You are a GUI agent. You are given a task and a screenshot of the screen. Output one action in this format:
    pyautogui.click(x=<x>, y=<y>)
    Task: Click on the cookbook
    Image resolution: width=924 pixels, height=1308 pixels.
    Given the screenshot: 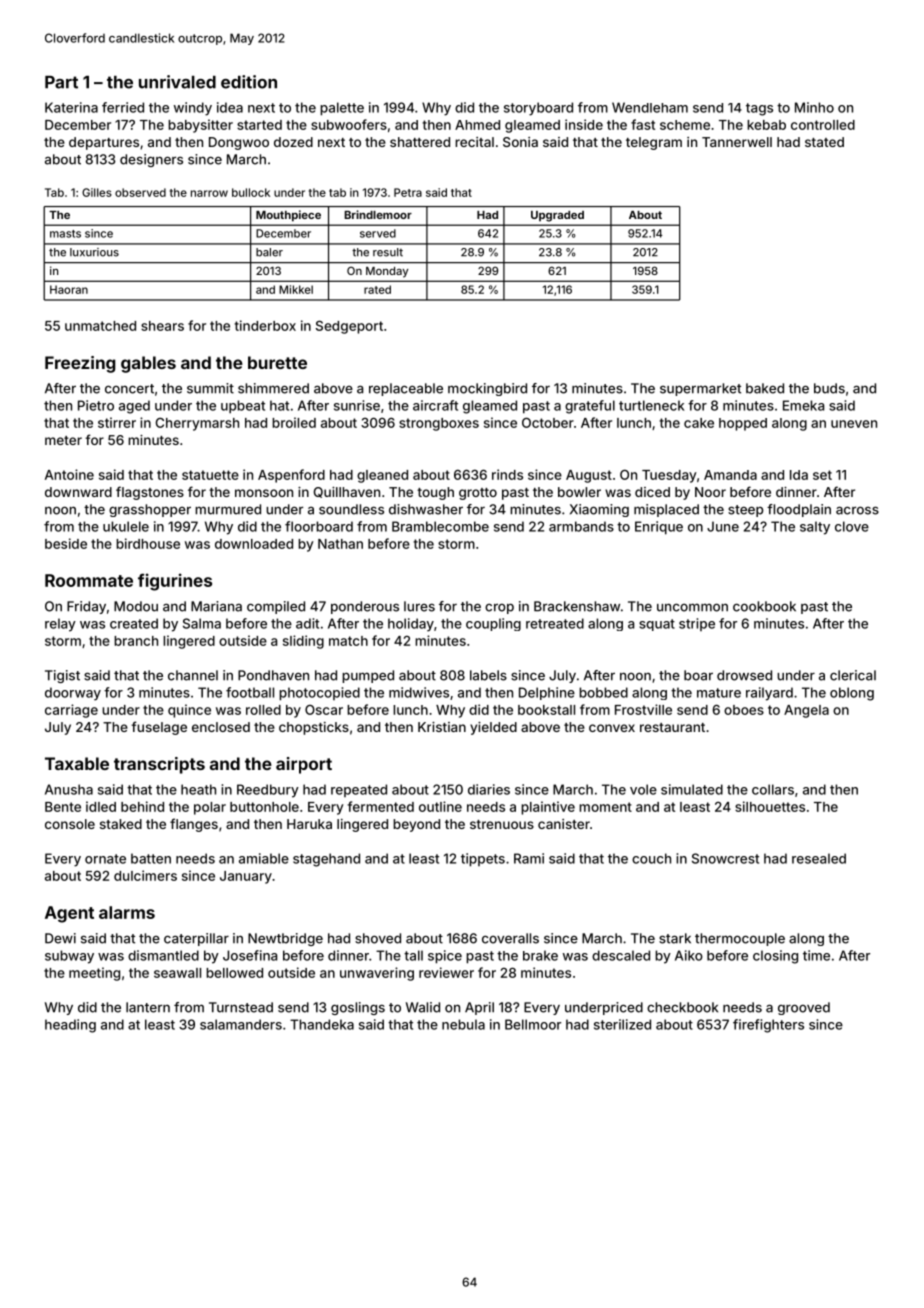 What is the action you would take?
    pyautogui.click(x=764, y=606)
